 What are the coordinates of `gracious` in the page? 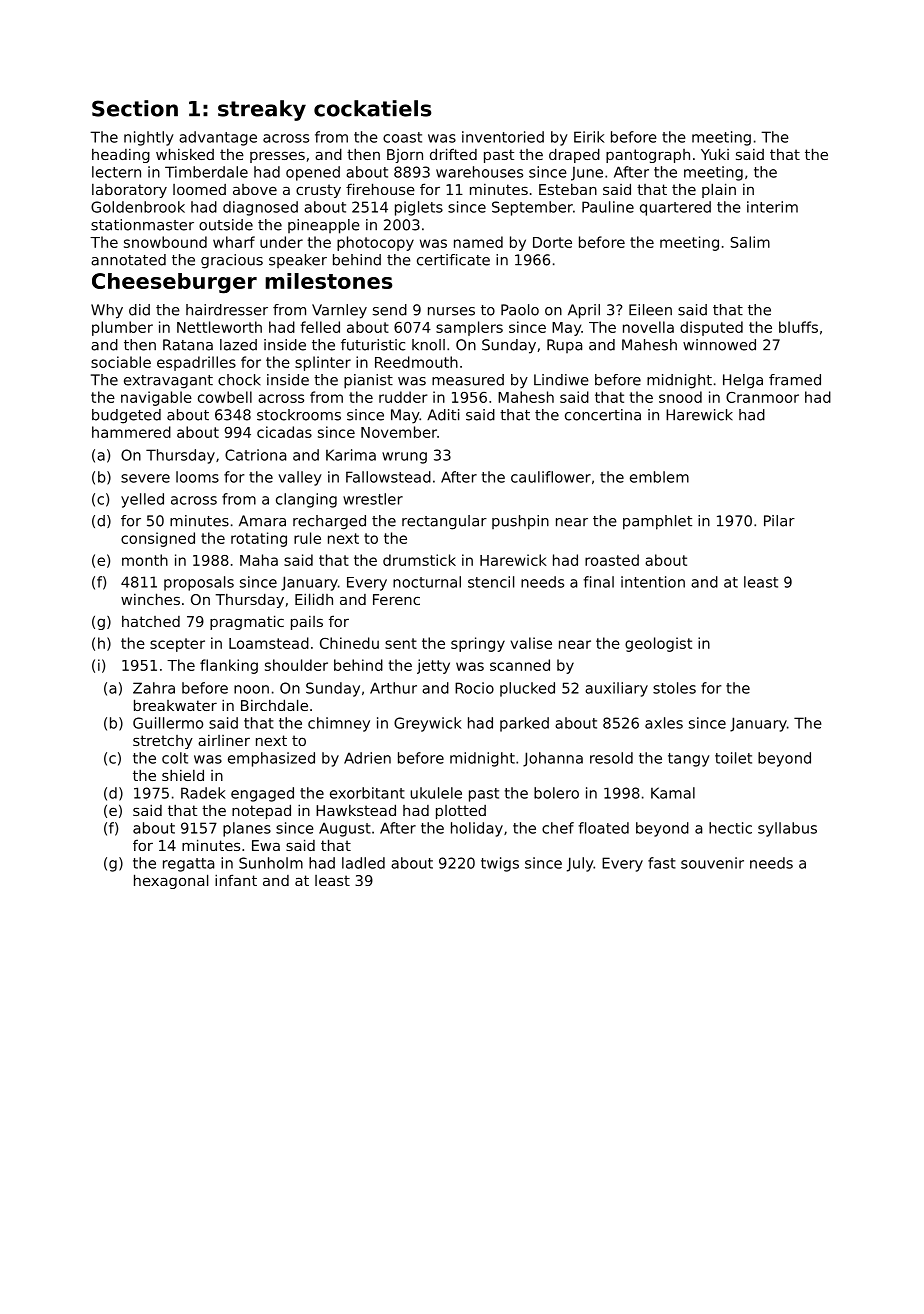 It's located at (232, 261).
